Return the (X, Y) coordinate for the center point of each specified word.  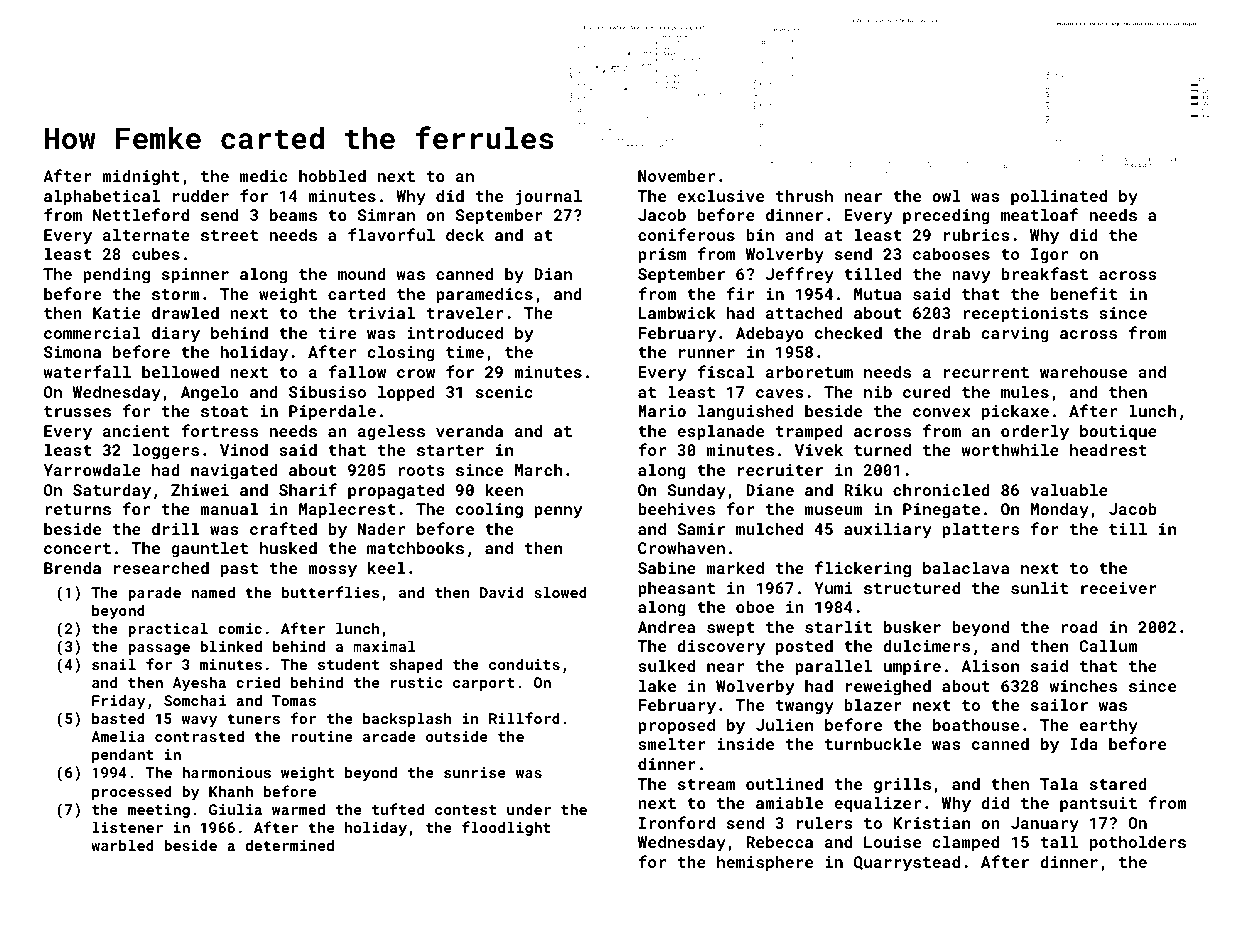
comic (240, 628)
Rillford (524, 718)
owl (946, 196)
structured (912, 588)
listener (127, 827)
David (502, 592)
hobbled (332, 176)
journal (549, 198)
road (1079, 627)
